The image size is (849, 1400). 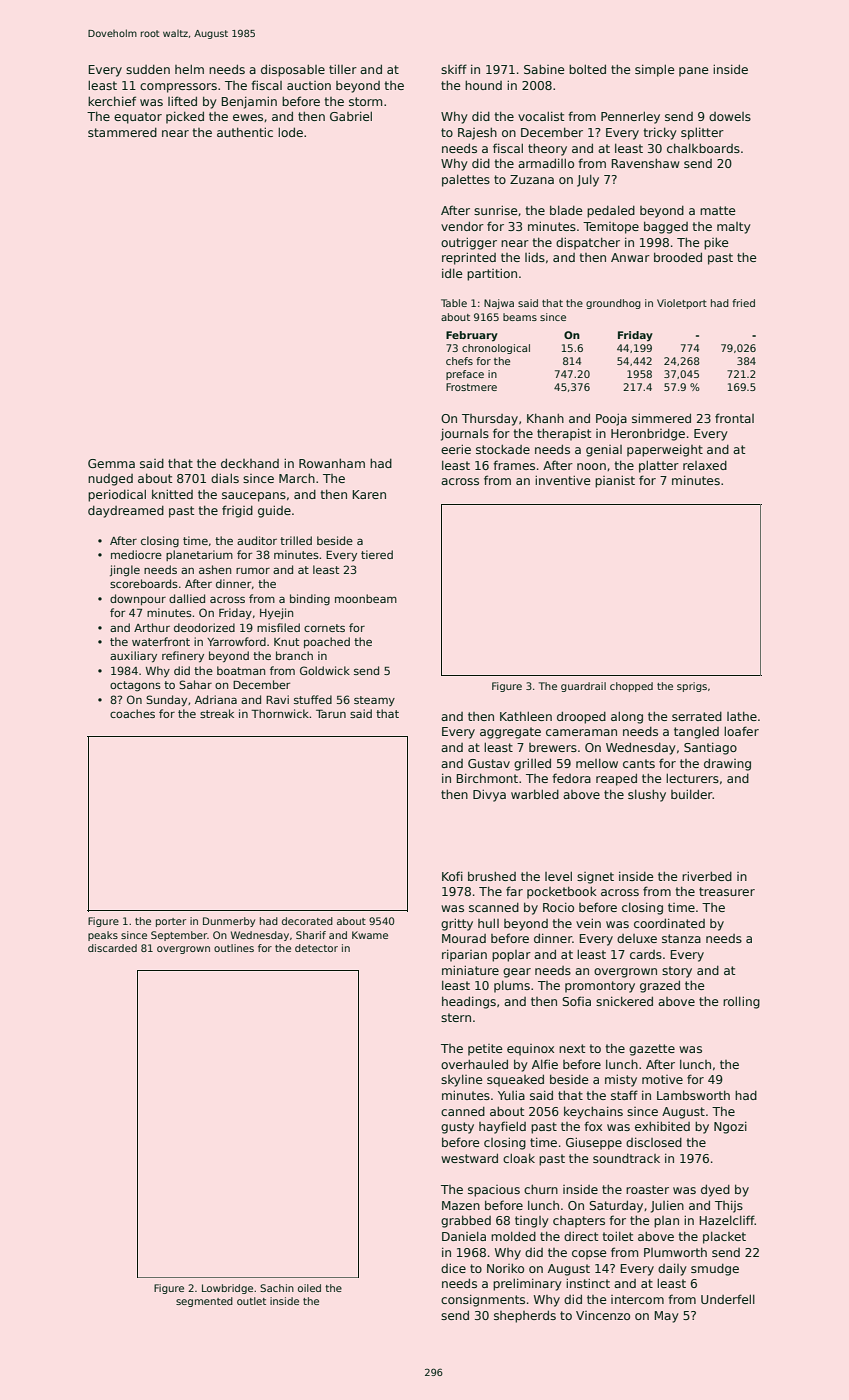 What do you see at coordinates (655, 70) in the screenshot?
I see `simple` at bounding box center [655, 70].
